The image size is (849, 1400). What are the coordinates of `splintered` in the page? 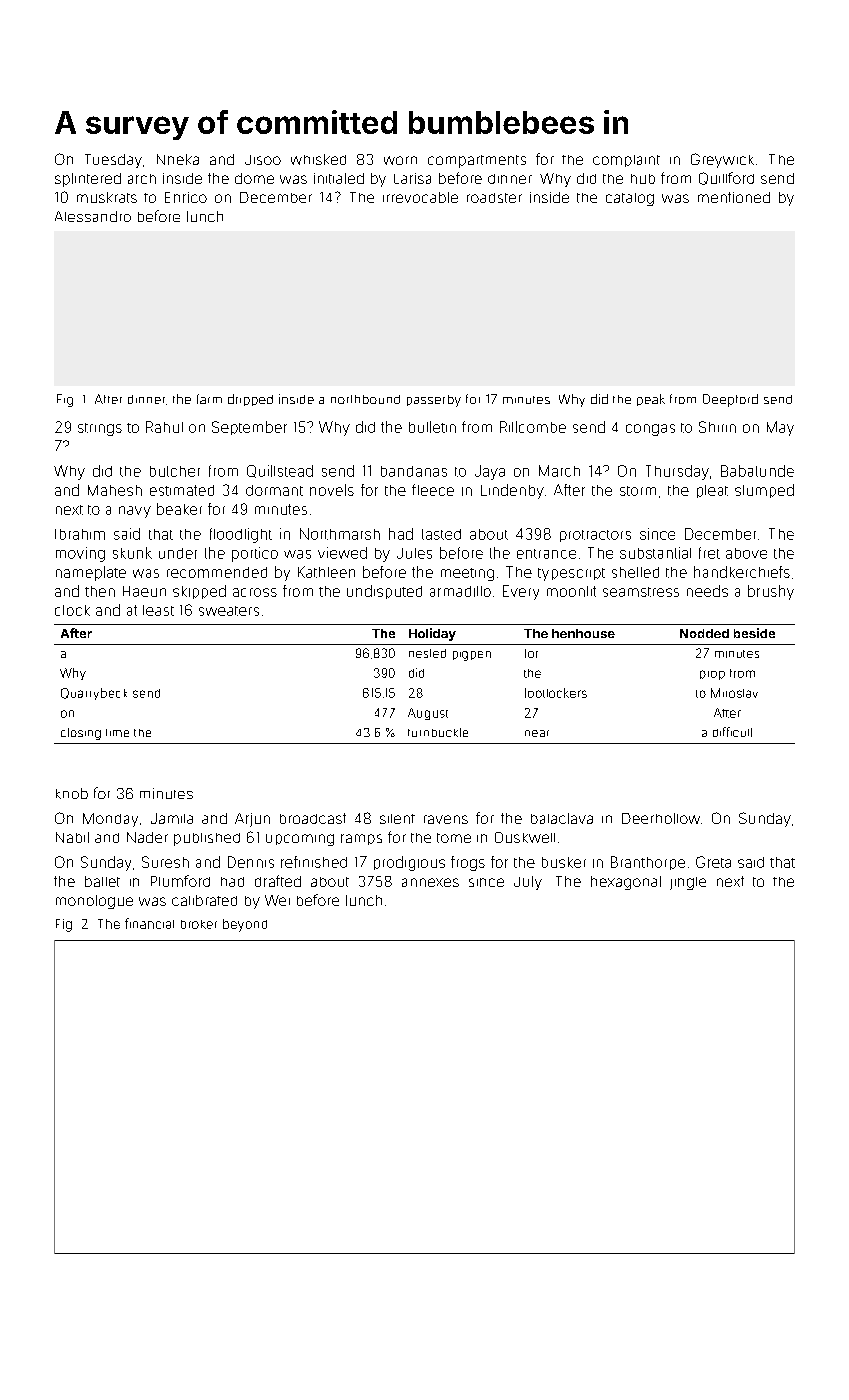 It's located at (88, 180).
